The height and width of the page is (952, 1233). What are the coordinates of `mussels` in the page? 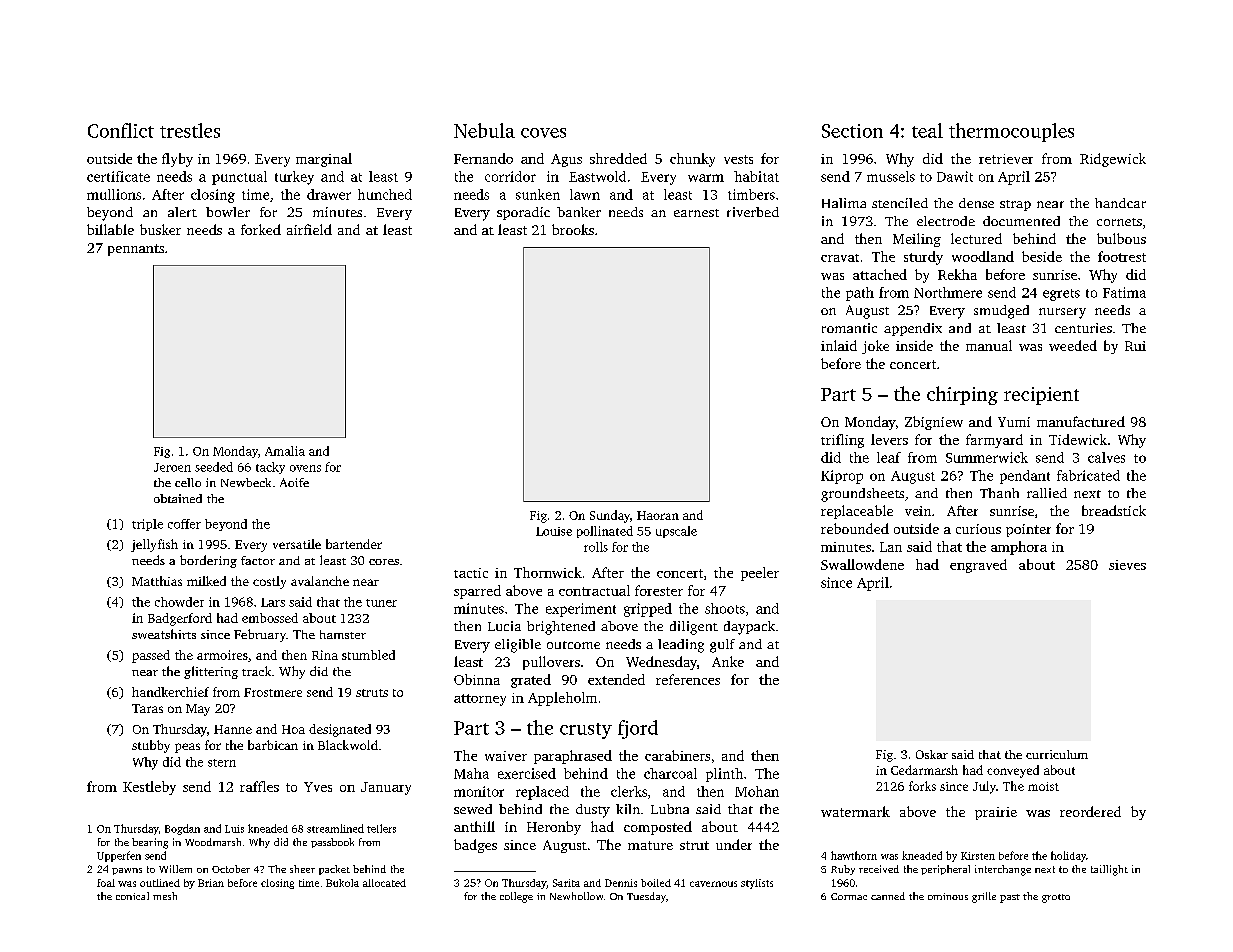 It's located at (891, 176).
